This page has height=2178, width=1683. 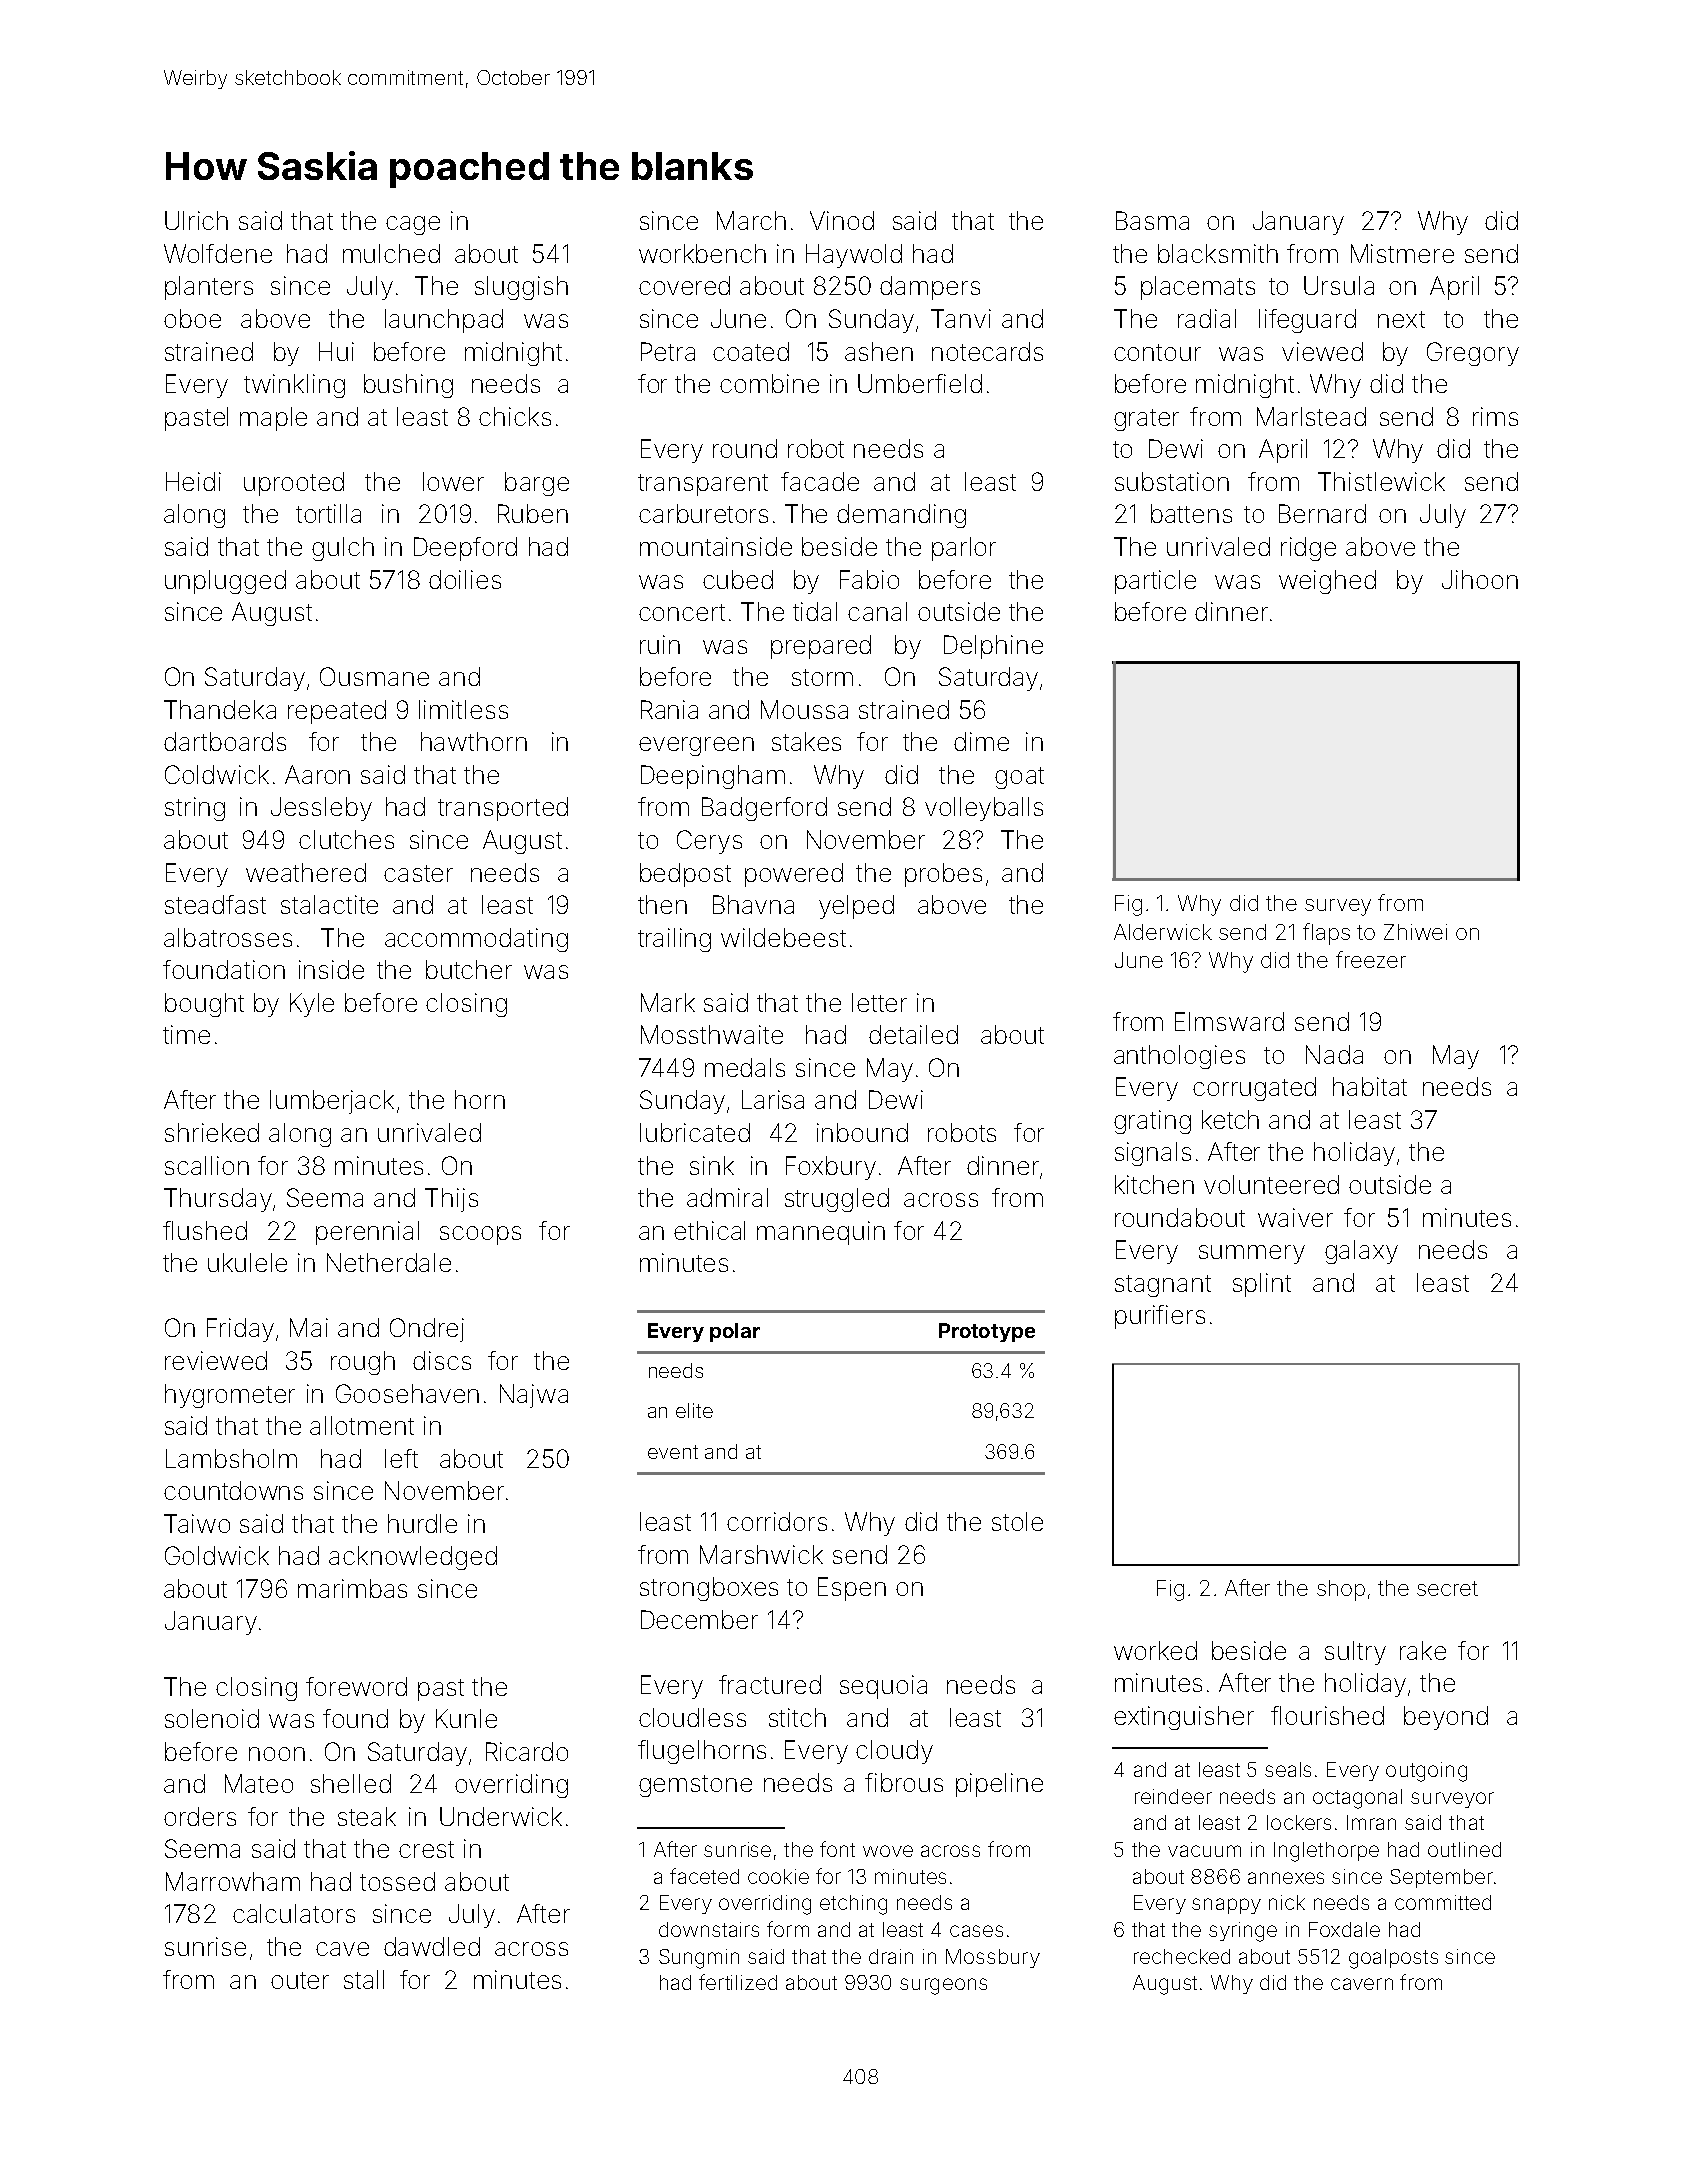 I want to click on Basma, so click(x=1152, y=220).
